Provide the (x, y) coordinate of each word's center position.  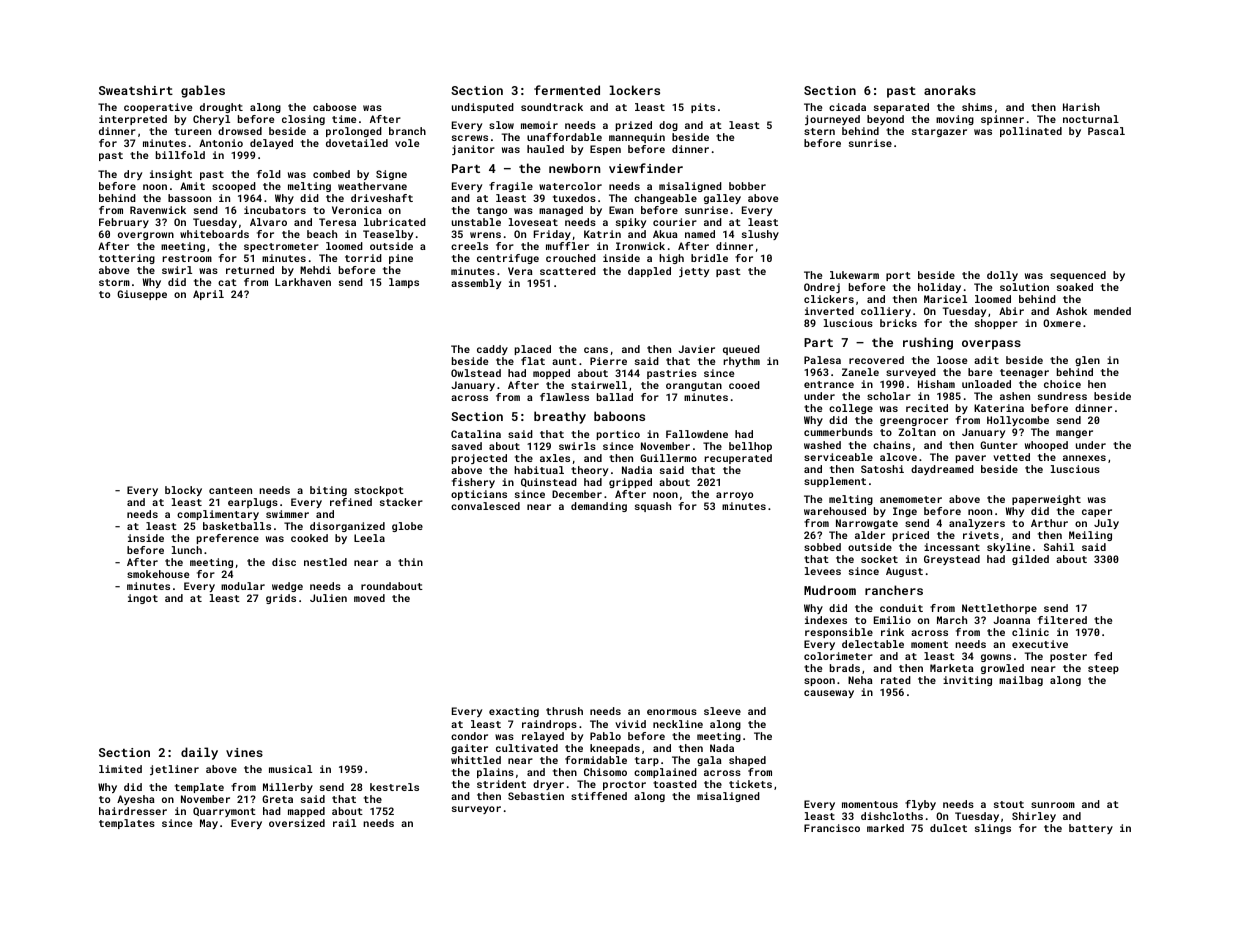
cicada (847, 107)
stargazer (939, 132)
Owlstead (476, 373)
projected (479, 459)
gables (203, 91)
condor (469, 736)
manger (1074, 434)
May (209, 824)
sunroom (1053, 805)
